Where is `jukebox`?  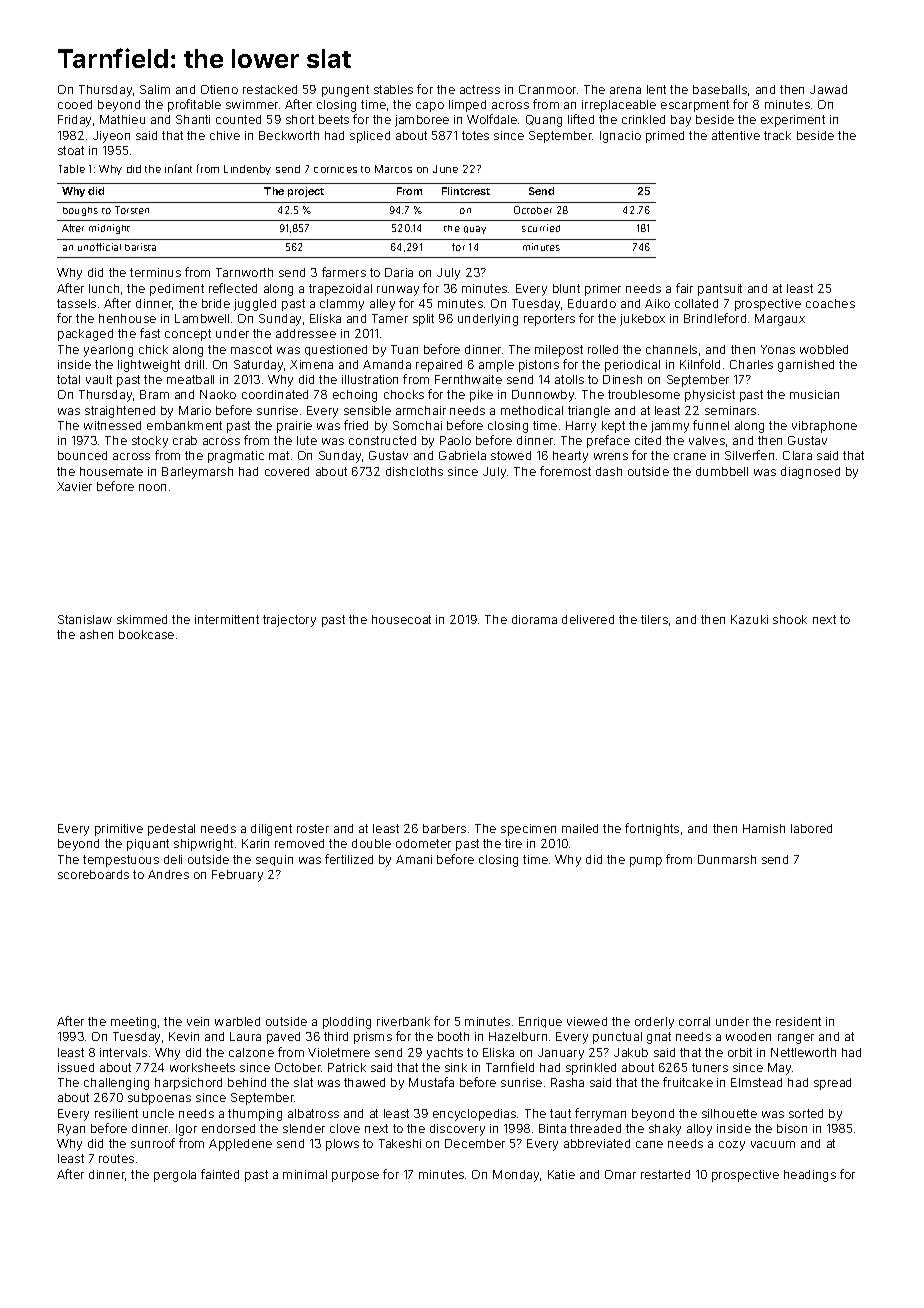
jukebox is located at coordinates (642, 320).
